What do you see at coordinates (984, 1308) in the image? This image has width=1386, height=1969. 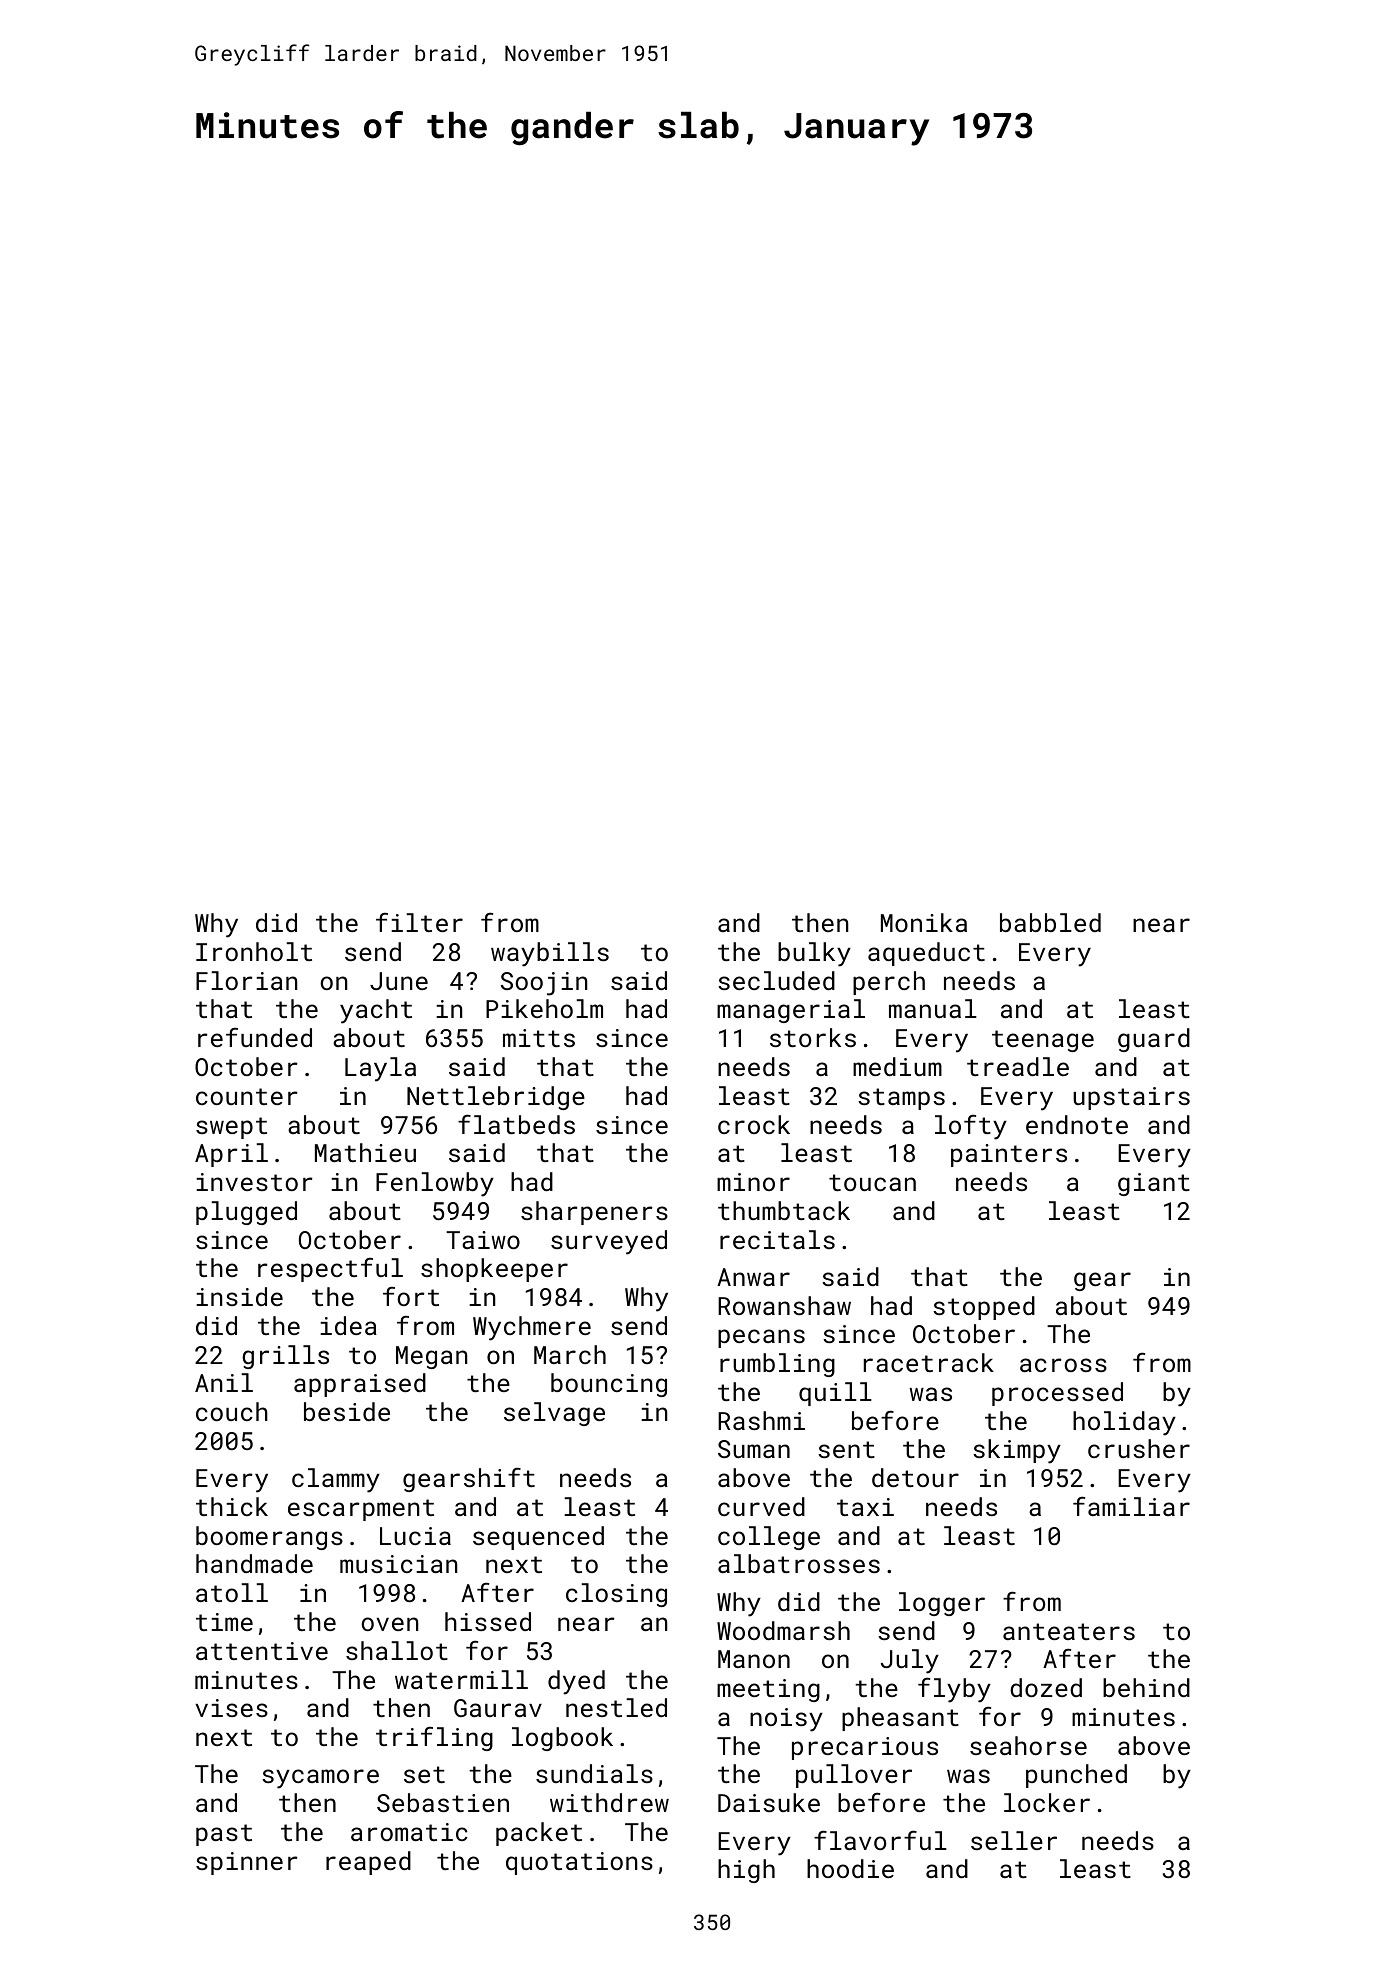 I see `stopped` at bounding box center [984, 1308].
